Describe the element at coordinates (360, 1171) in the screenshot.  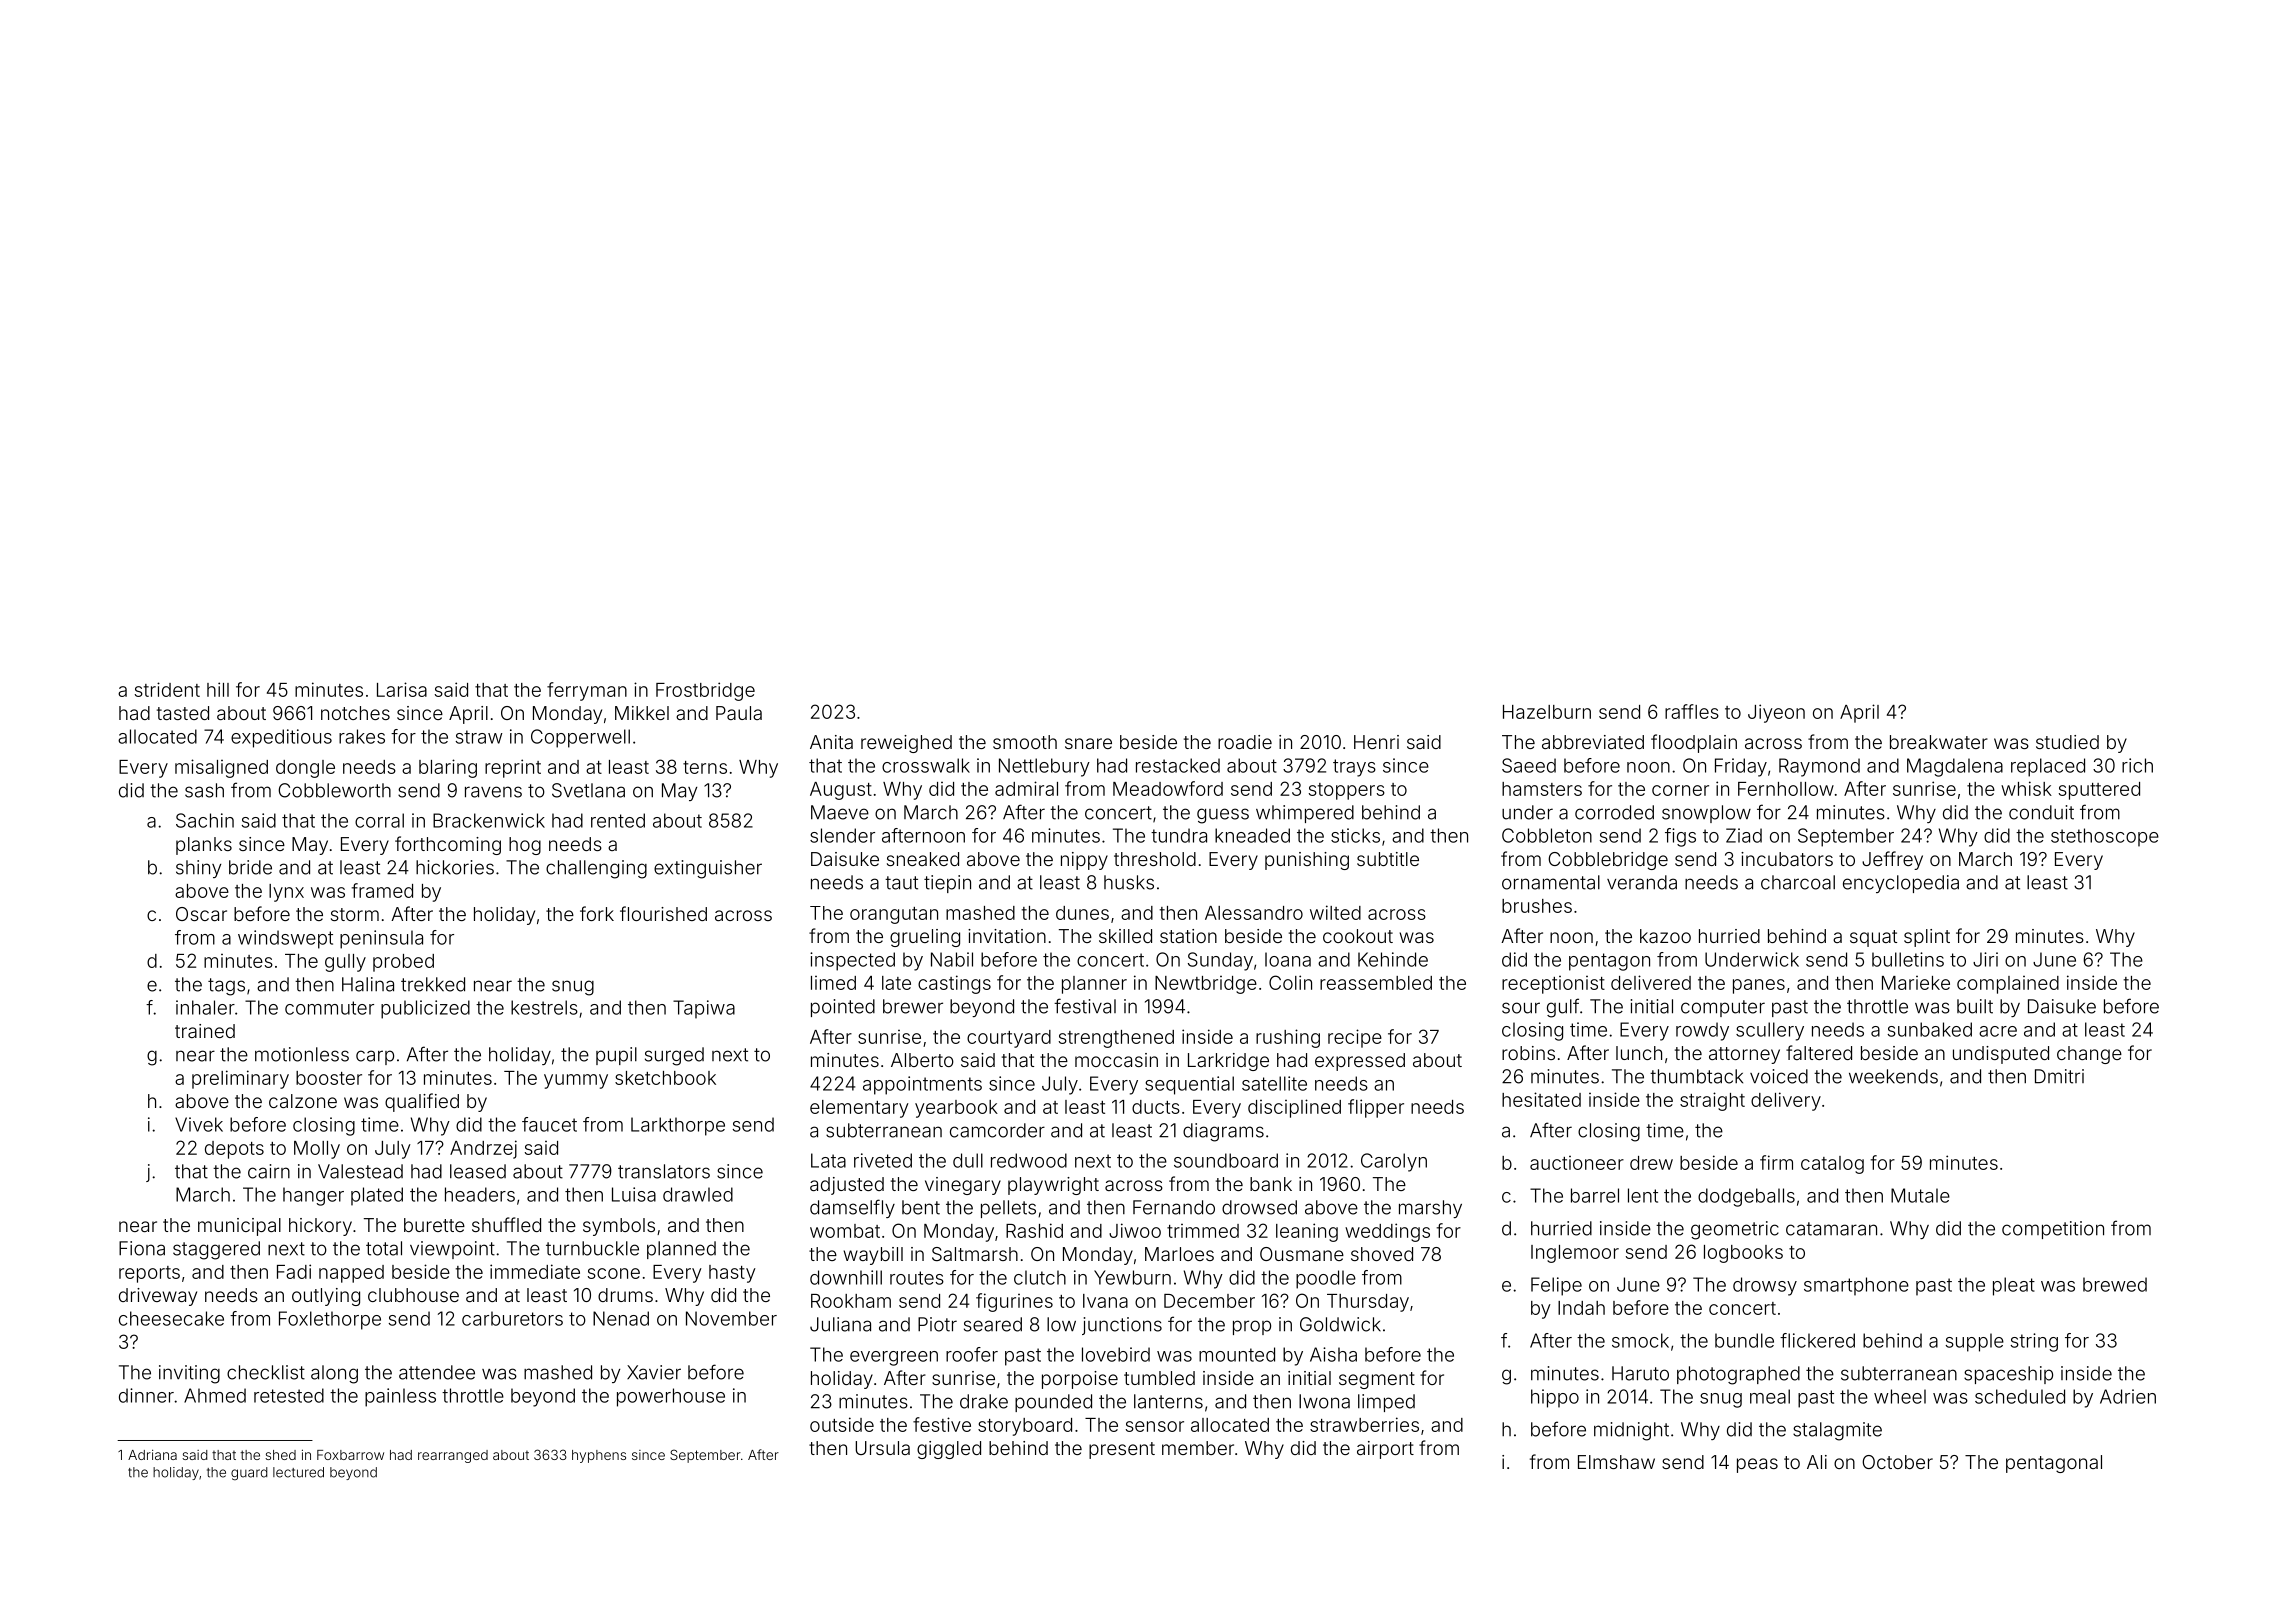
I see `Valestead` at that location.
